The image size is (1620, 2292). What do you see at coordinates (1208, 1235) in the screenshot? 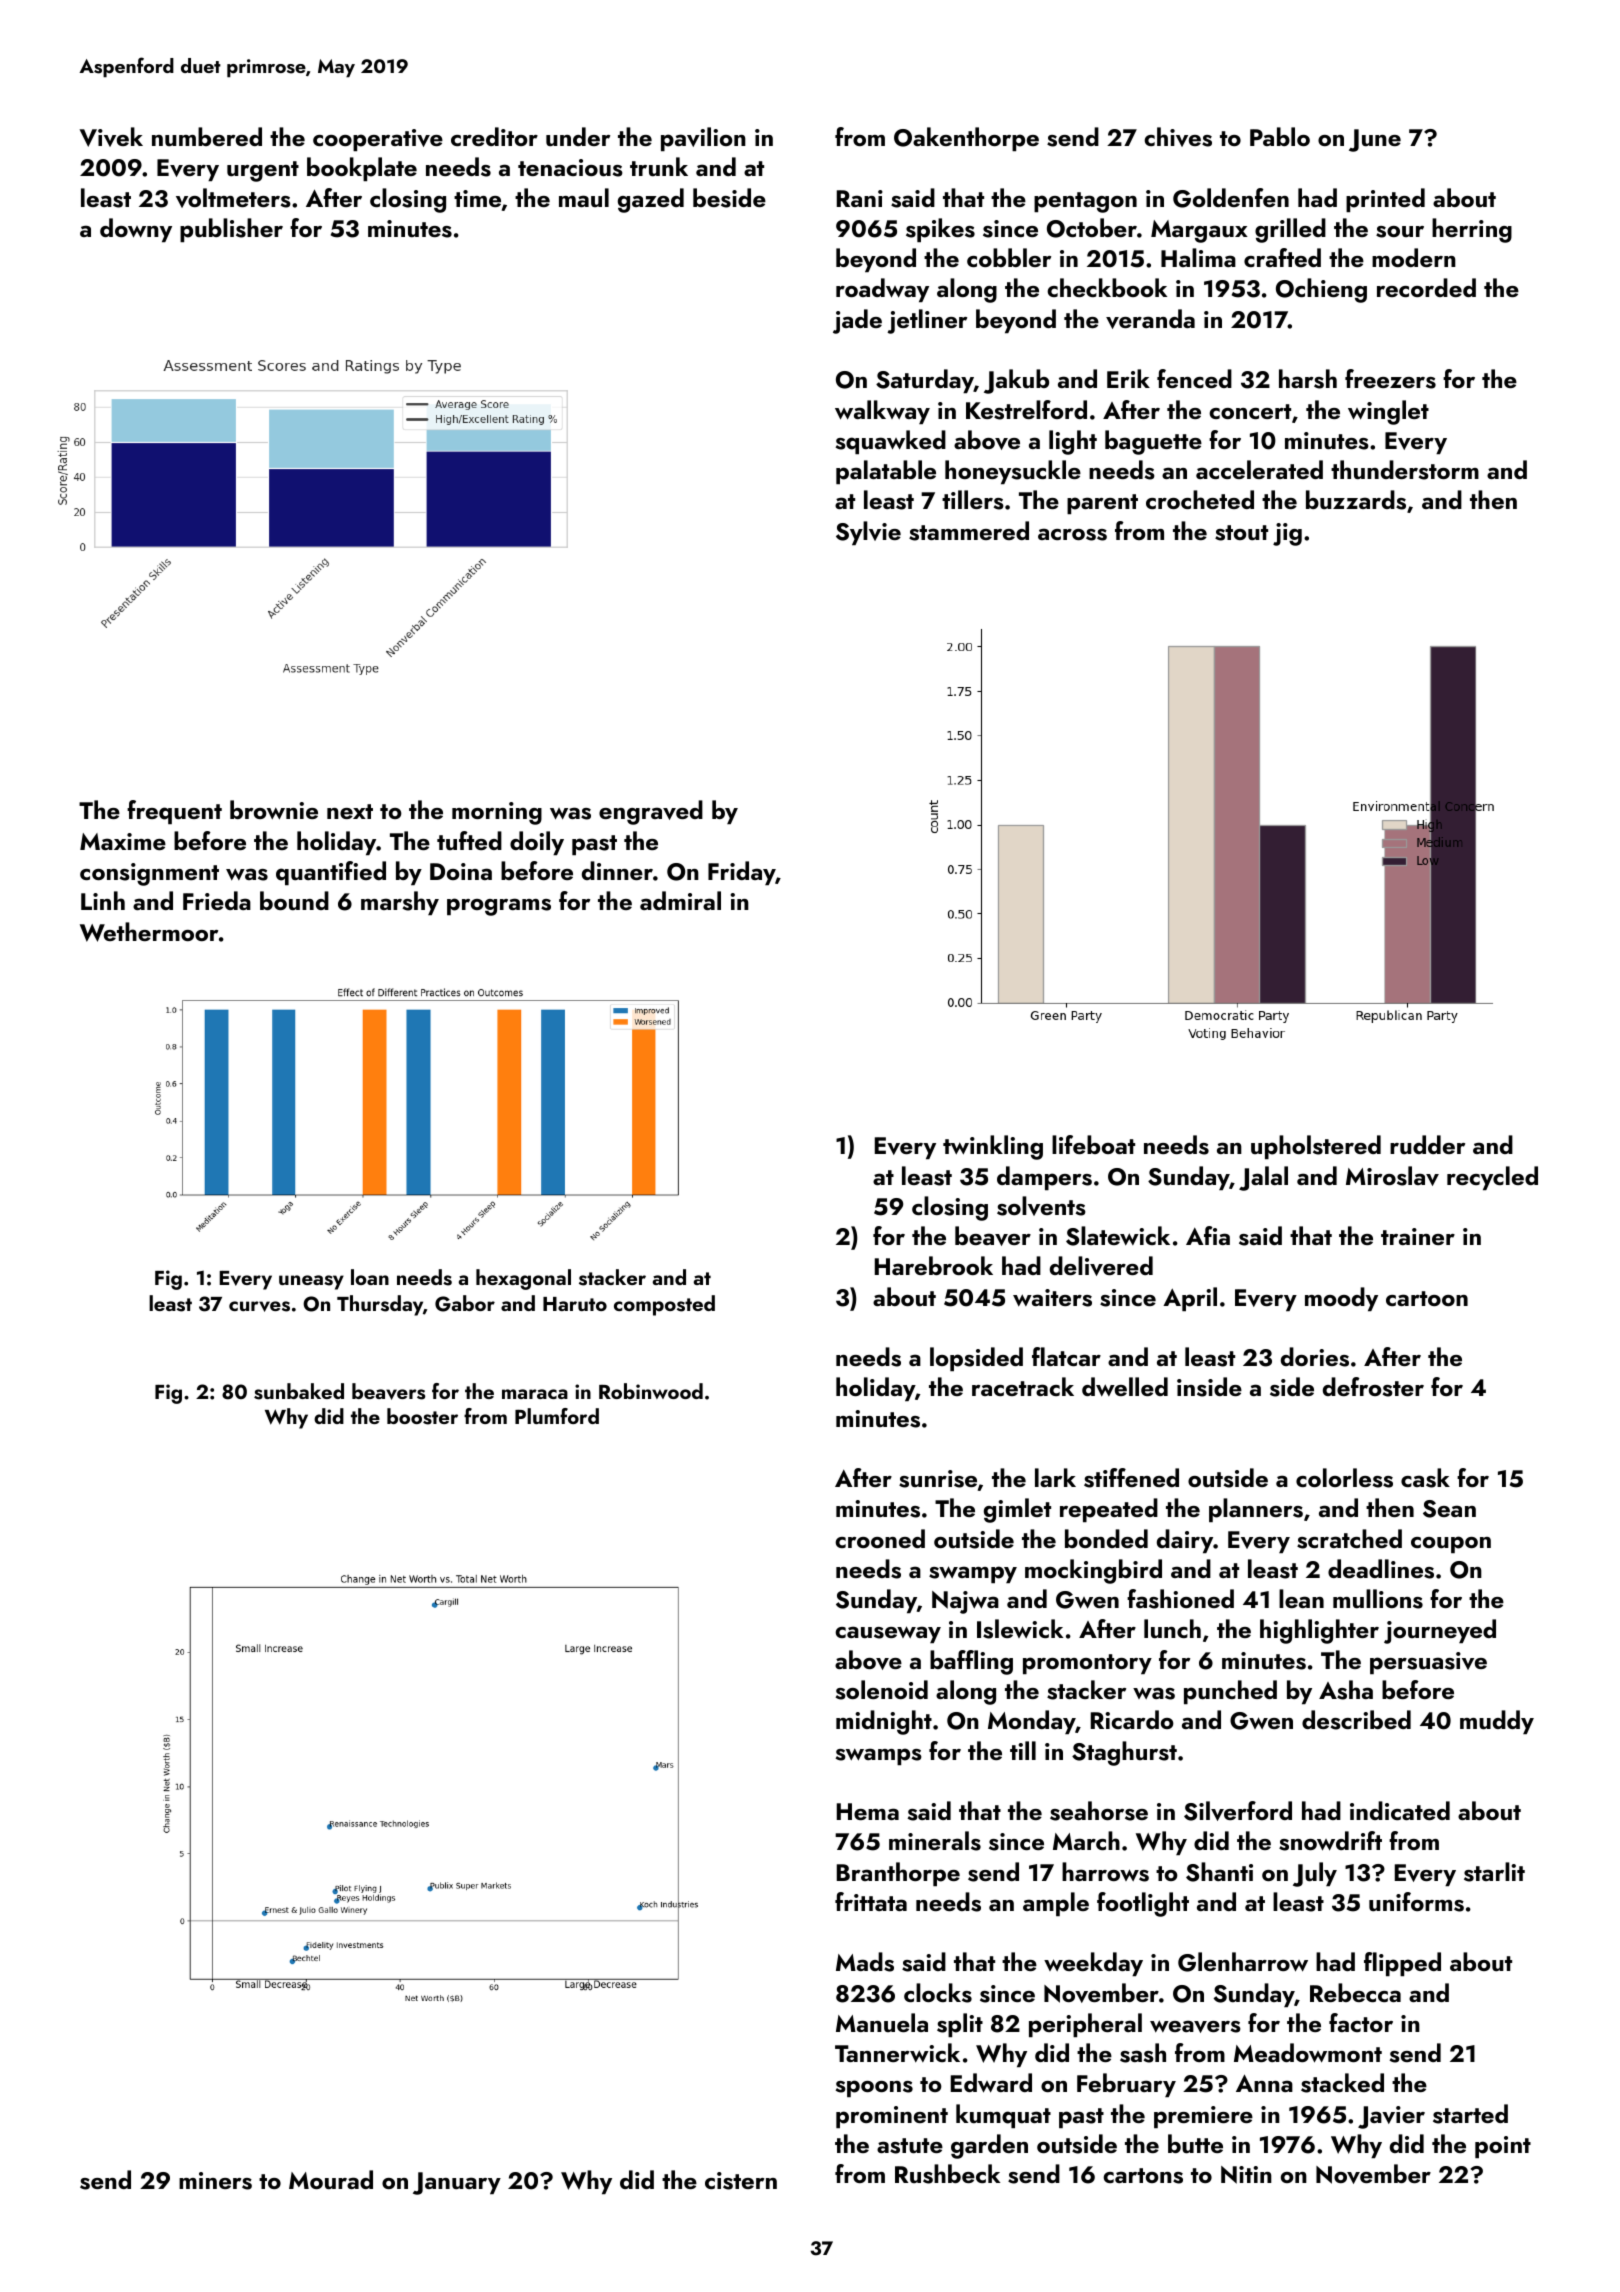
I see `Afia` at bounding box center [1208, 1235].
